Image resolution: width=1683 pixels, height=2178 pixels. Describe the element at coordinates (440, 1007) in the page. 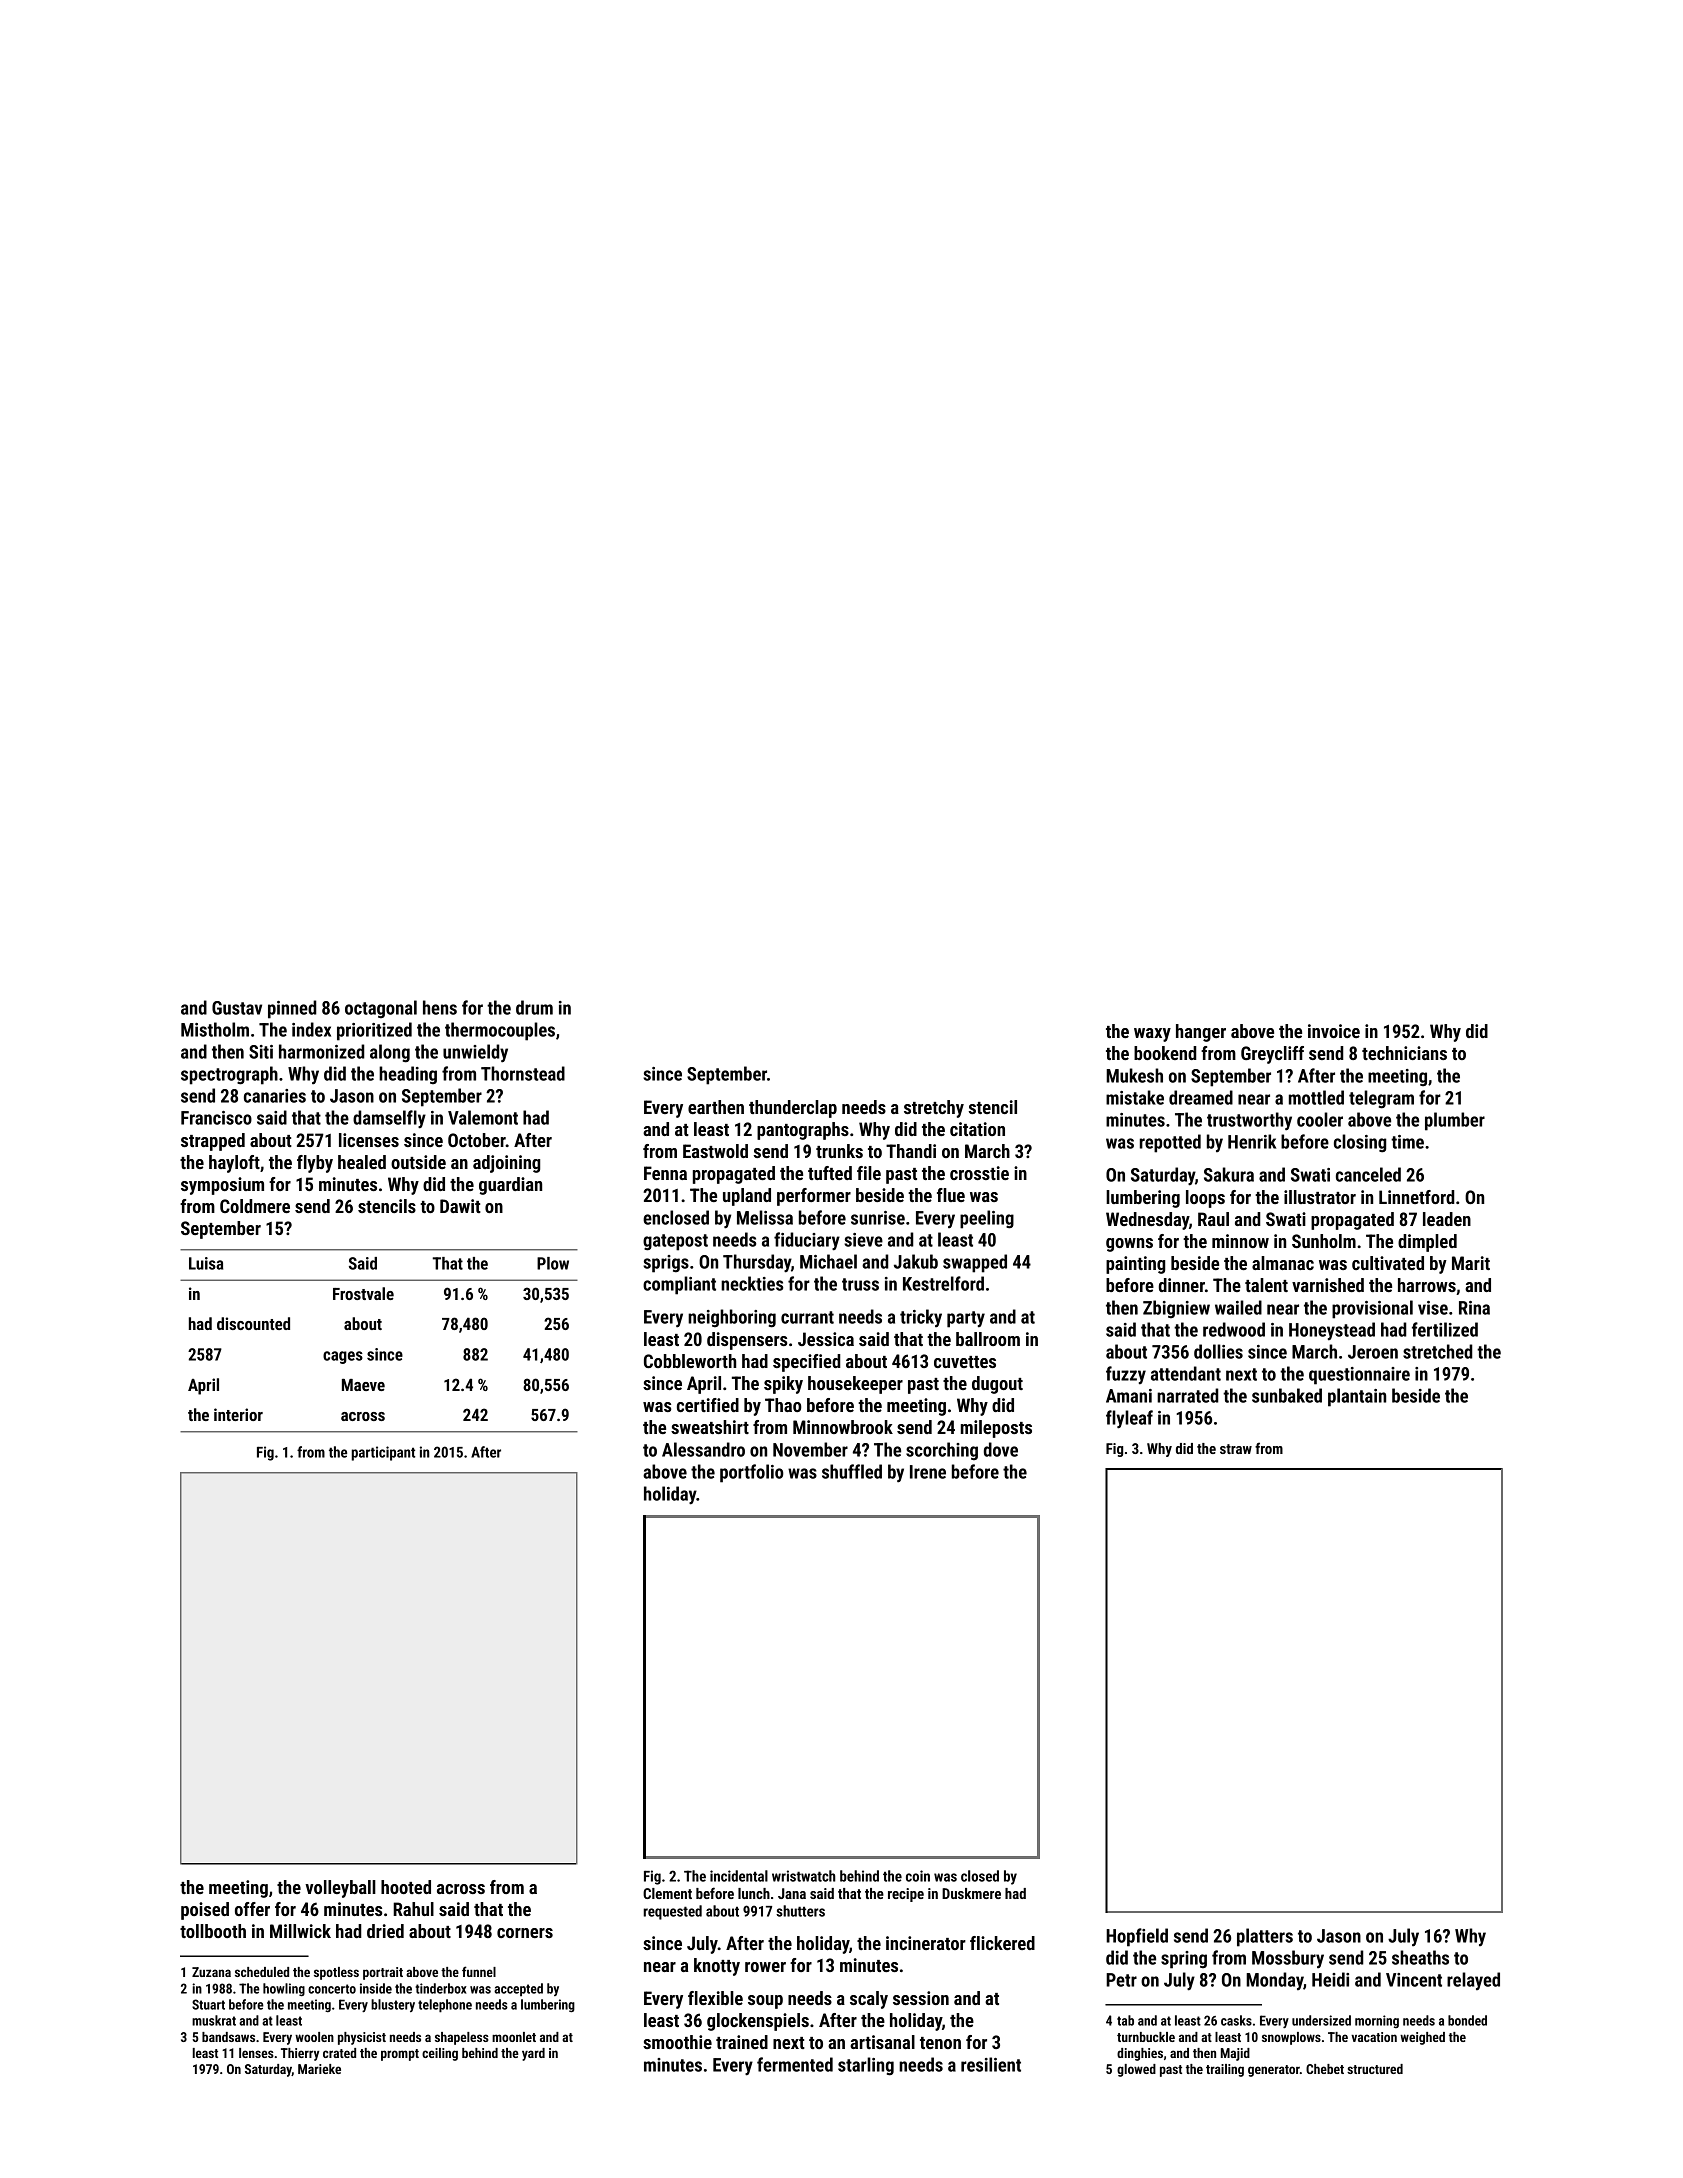

I see `hens` at that location.
